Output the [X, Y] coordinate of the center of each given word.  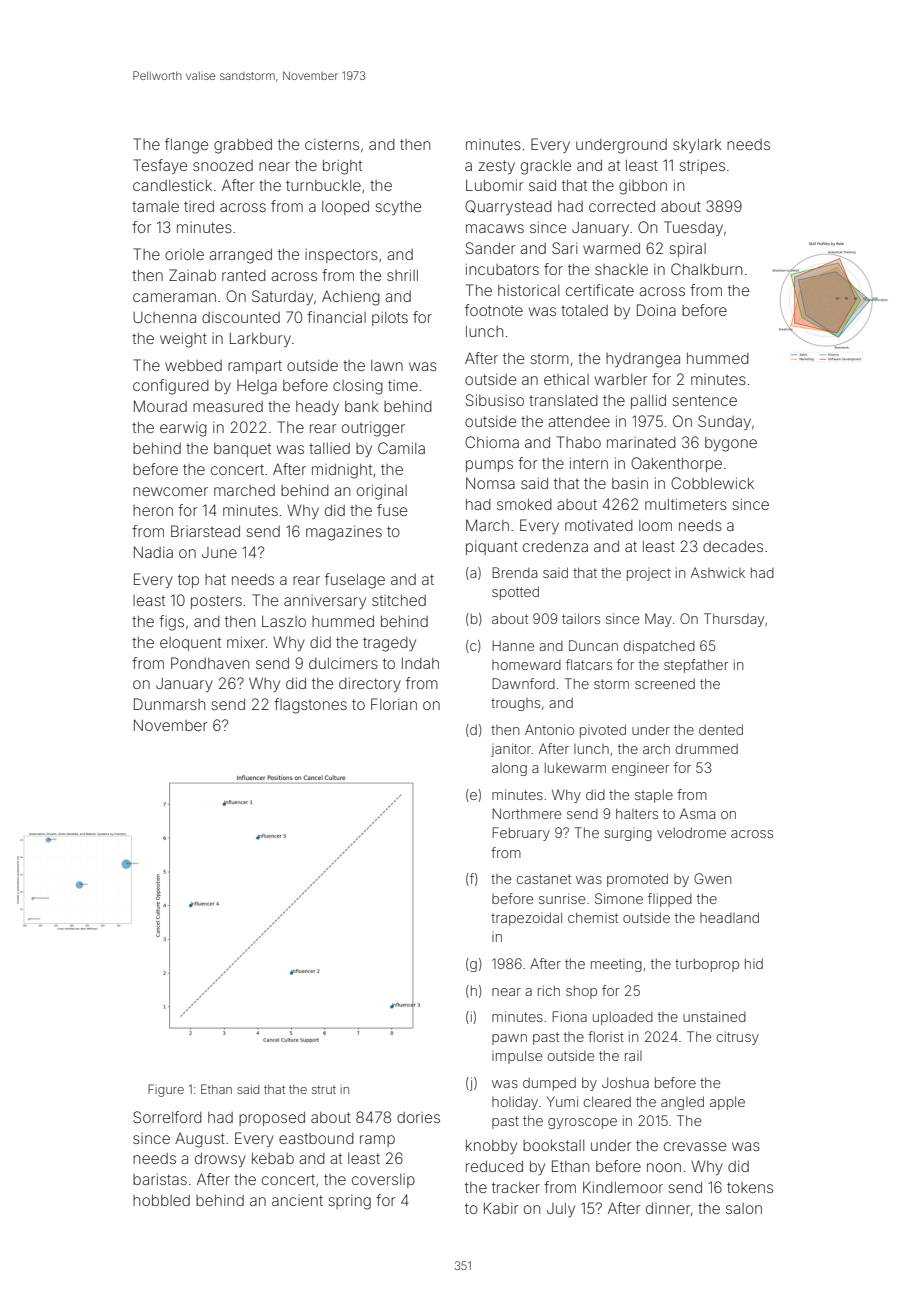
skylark [697, 146]
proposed [272, 1119]
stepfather [696, 666]
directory [370, 684]
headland [729, 917]
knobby [491, 1147]
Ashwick [718, 572]
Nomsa [490, 483]
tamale [155, 206]
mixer [246, 642]
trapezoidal [526, 919]
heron [153, 510]
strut [324, 1089]
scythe [398, 208]
